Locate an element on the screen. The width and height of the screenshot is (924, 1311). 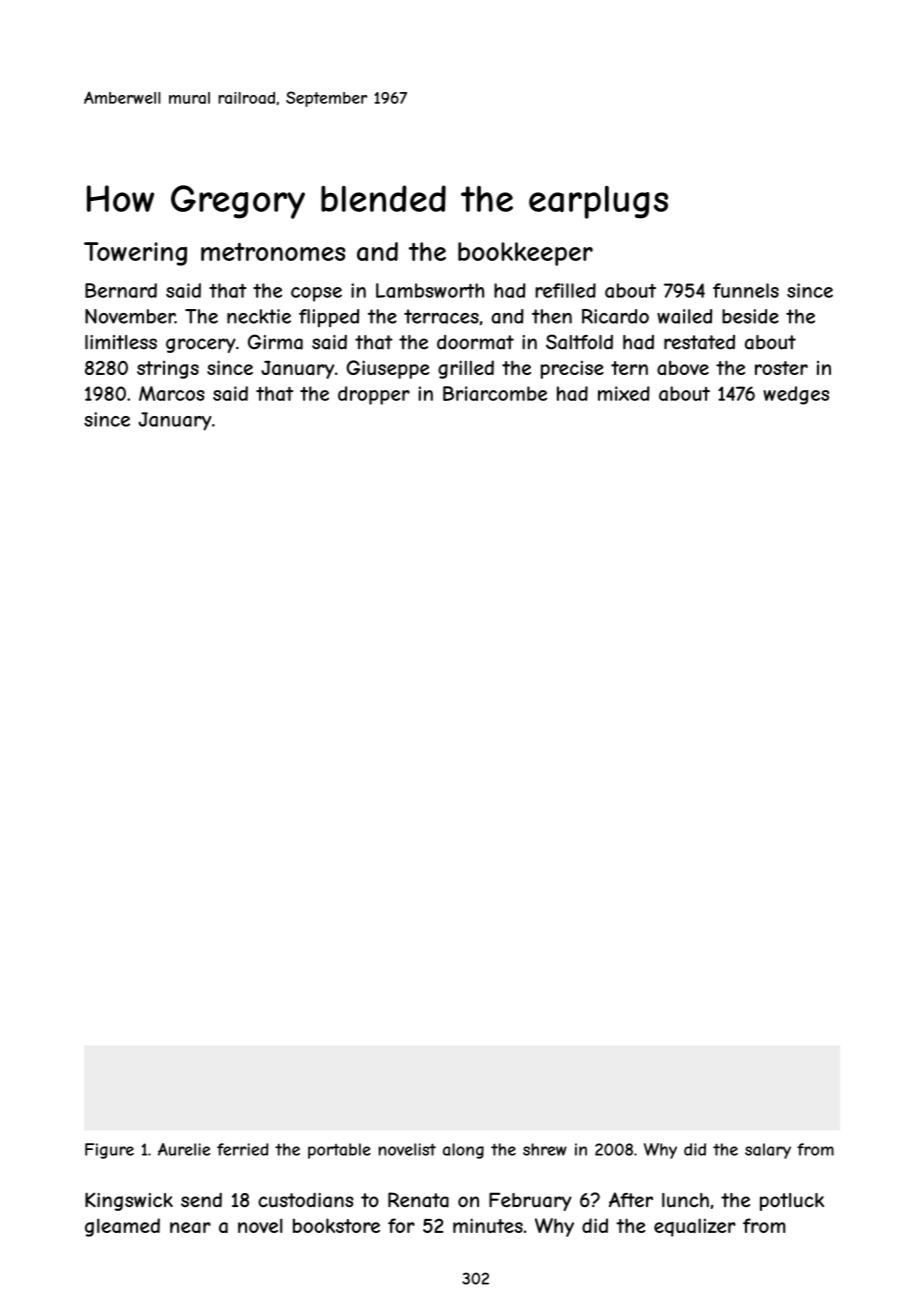
wedges is located at coordinates (796, 395).
